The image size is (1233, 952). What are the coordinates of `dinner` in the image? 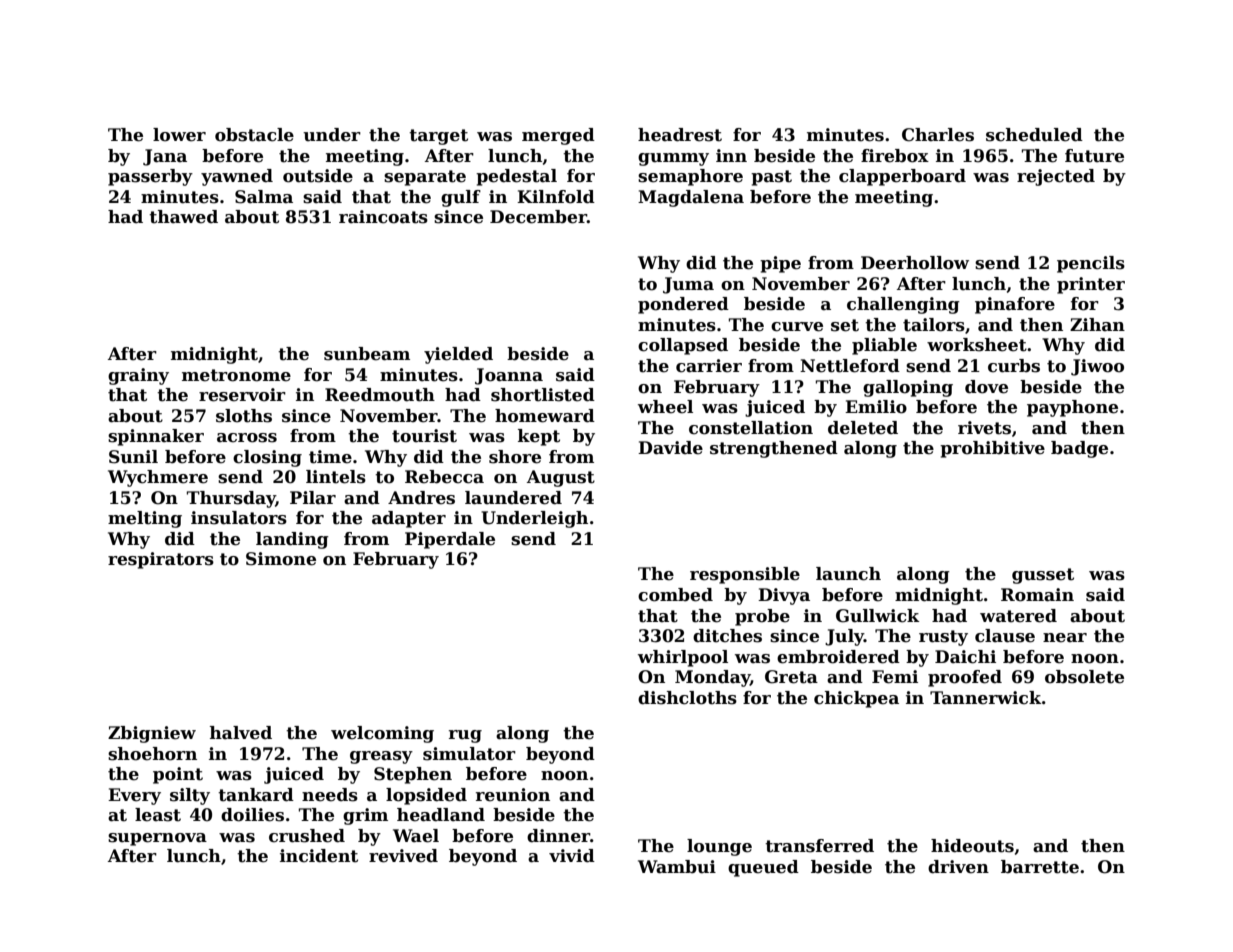 It's located at (558, 836).
